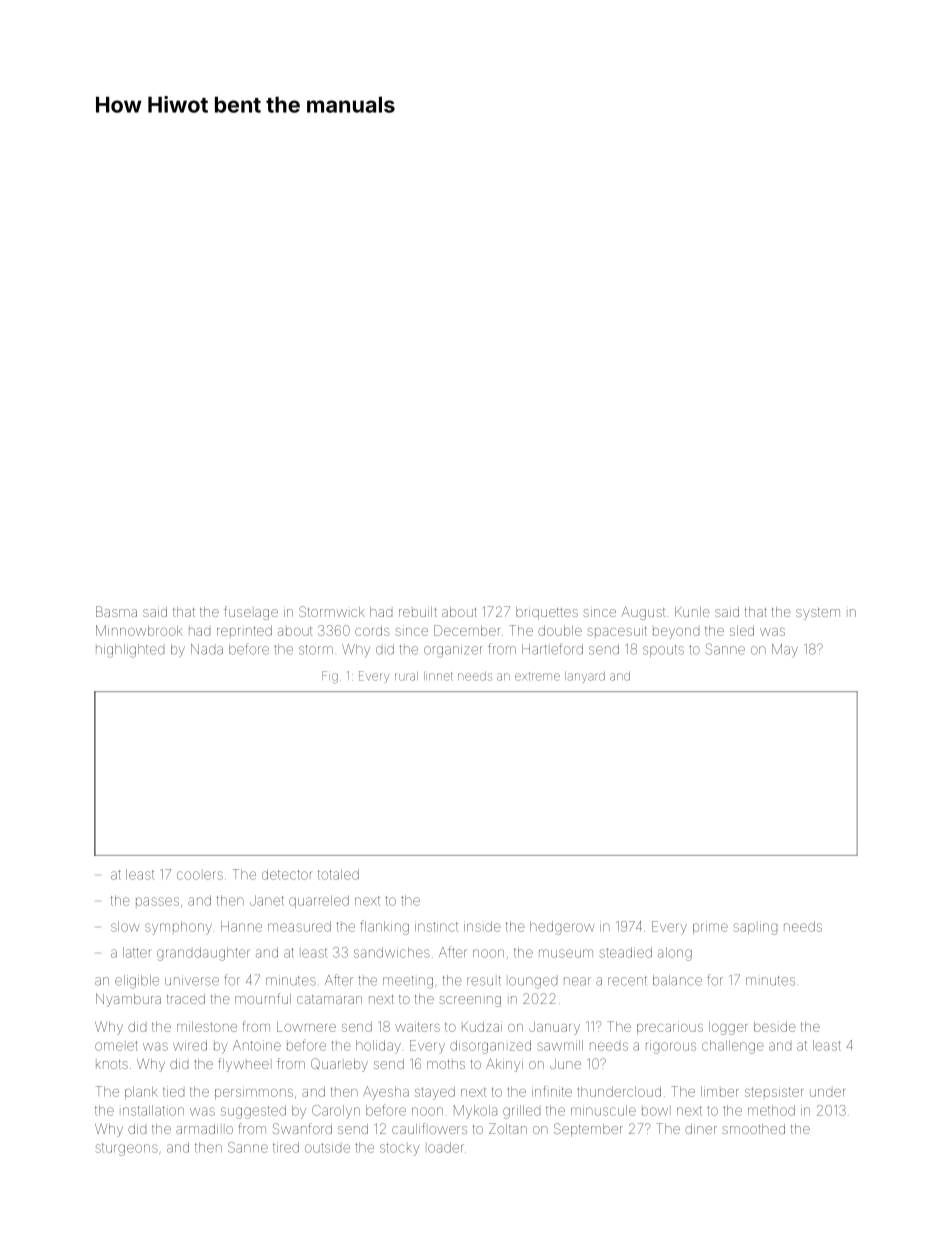 The height and width of the screenshot is (1233, 952). Describe the element at coordinates (785, 650) in the screenshot. I see `May` at that location.
